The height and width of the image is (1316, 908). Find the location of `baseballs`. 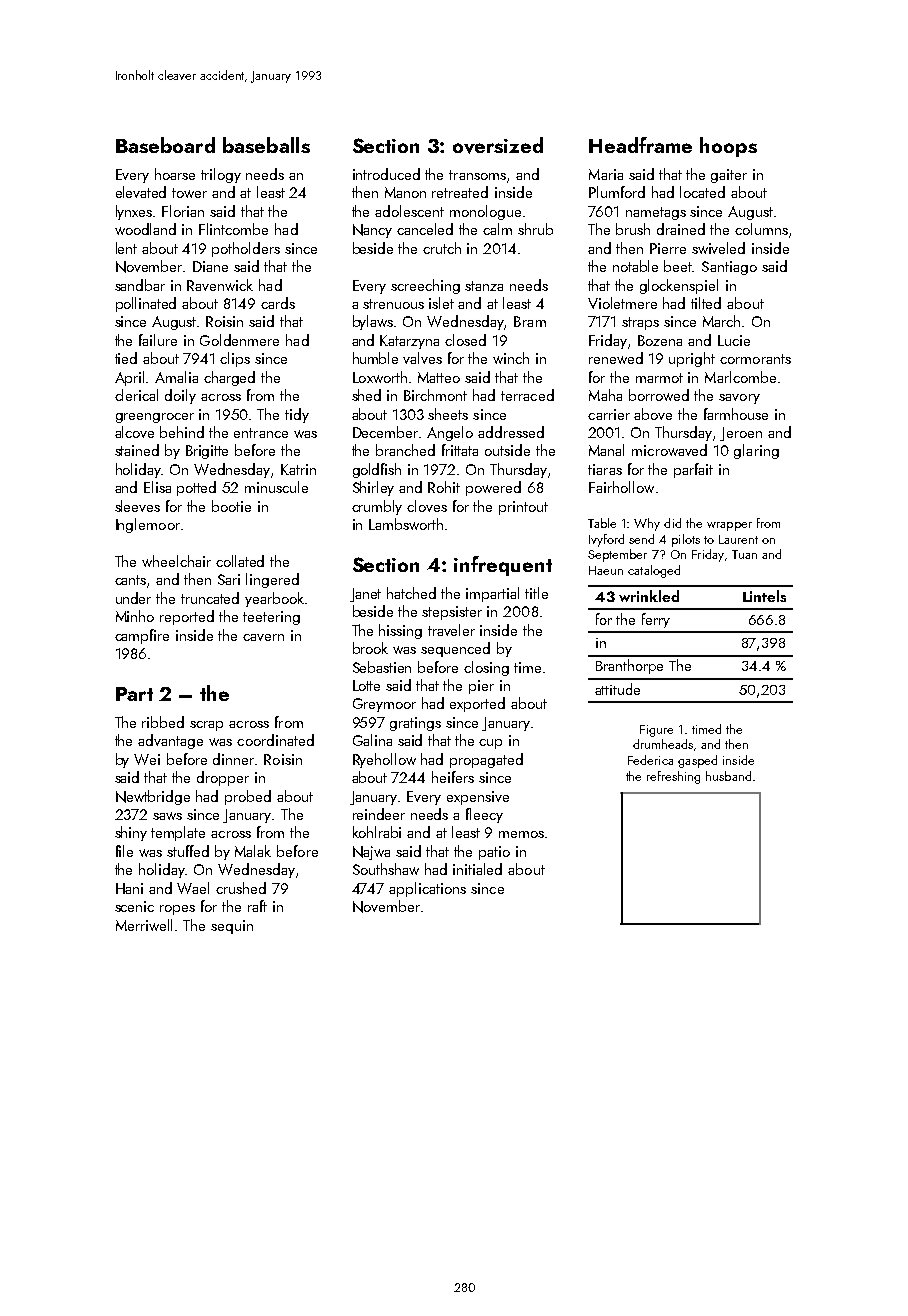

baseballs is located at coordinates (266, 145).
